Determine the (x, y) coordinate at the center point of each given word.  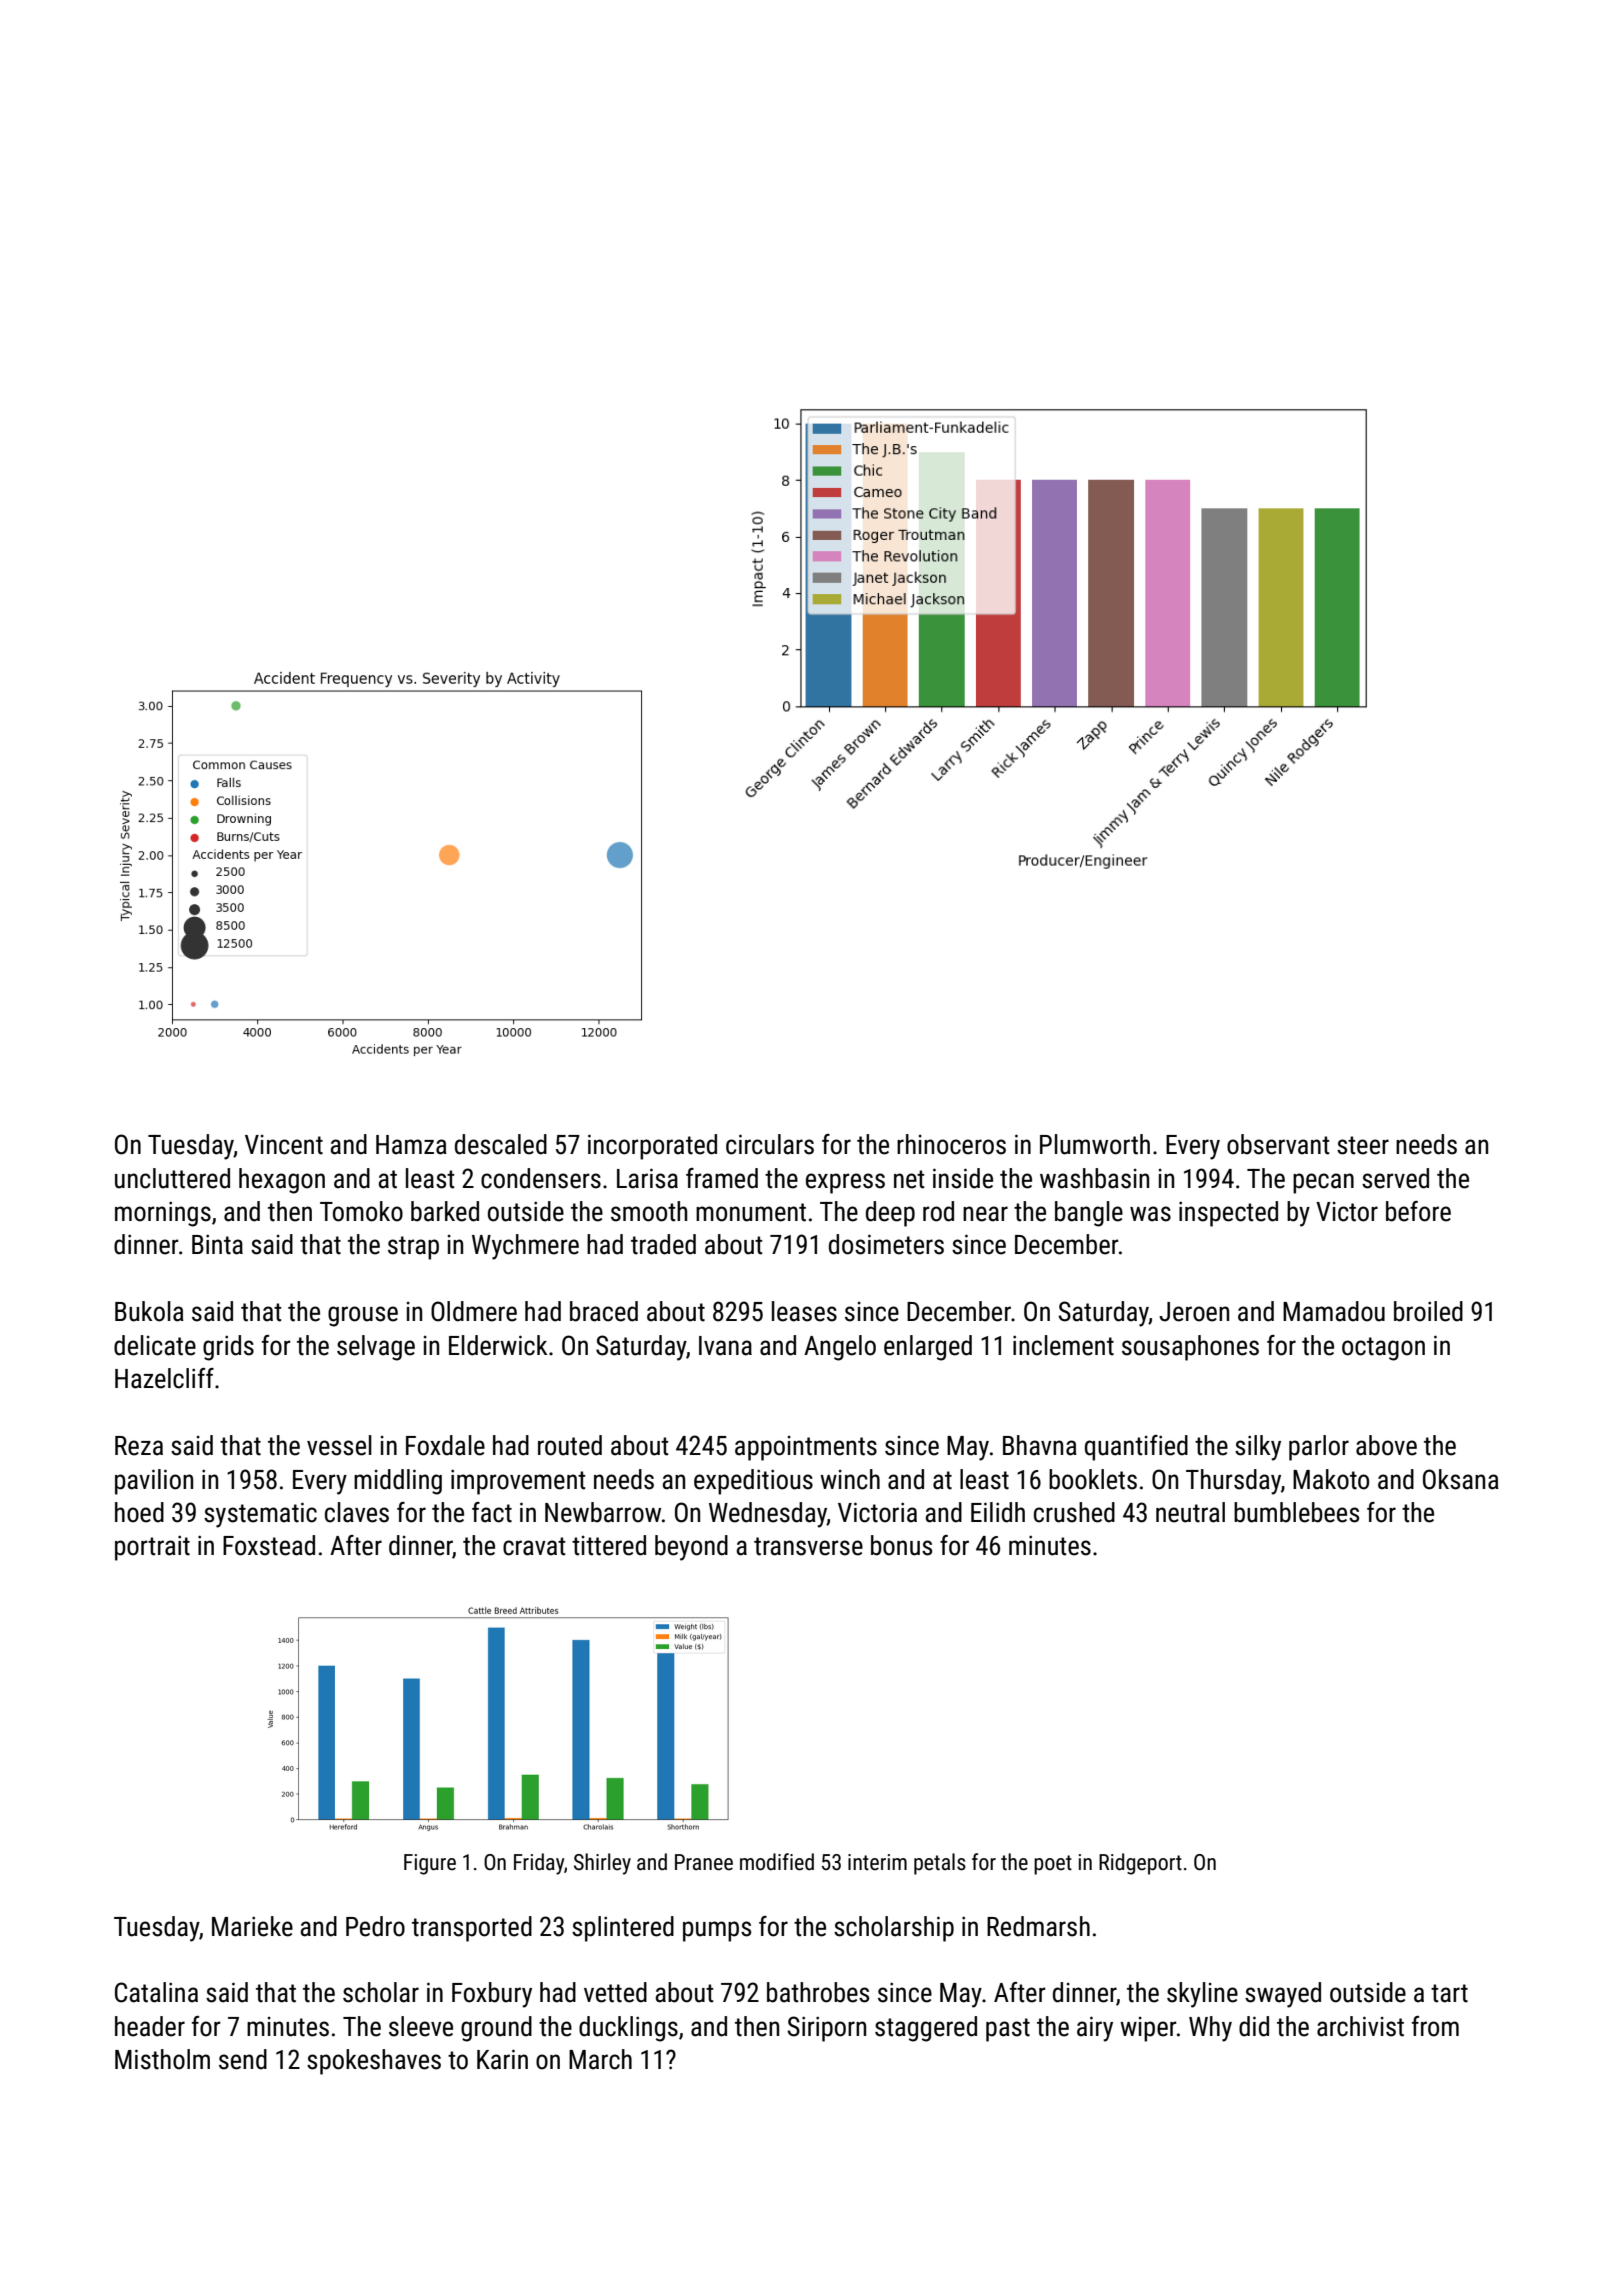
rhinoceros (951, 1144)
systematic (260, 1515)
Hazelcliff (164, 1378)
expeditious (753, 1482)
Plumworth (1095, 1144)
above (1386, 1445)
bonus (901, 1545)
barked (445, 1211)
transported (472, 1929)
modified (777, 1862)
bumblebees (1296, 1512)
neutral (1190, 1512)
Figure (430, 1864)
